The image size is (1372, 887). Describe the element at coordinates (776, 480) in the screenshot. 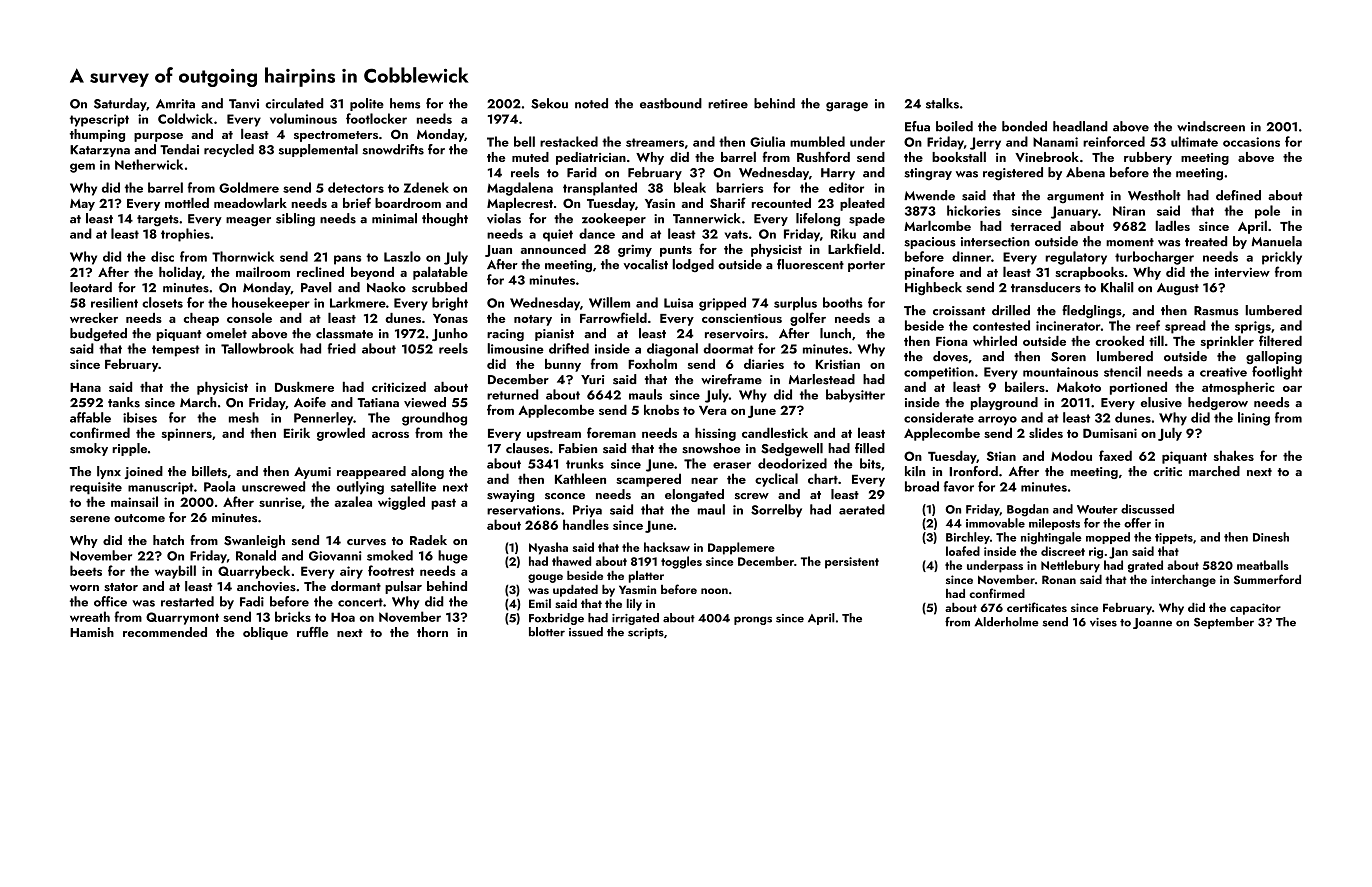

I see `cyclical` at that location.
